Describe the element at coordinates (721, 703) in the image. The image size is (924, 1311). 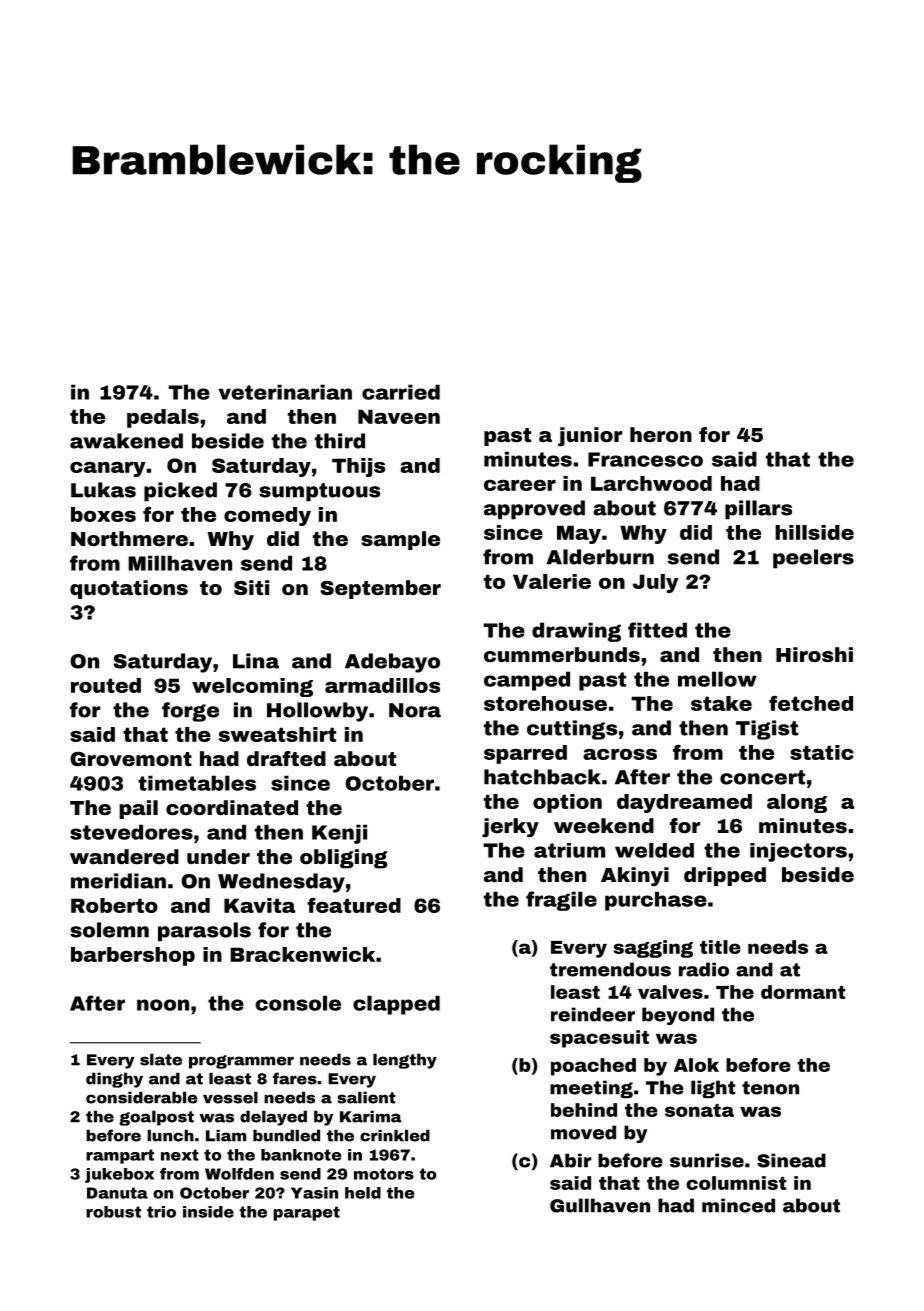
I see `stake` at that location.
